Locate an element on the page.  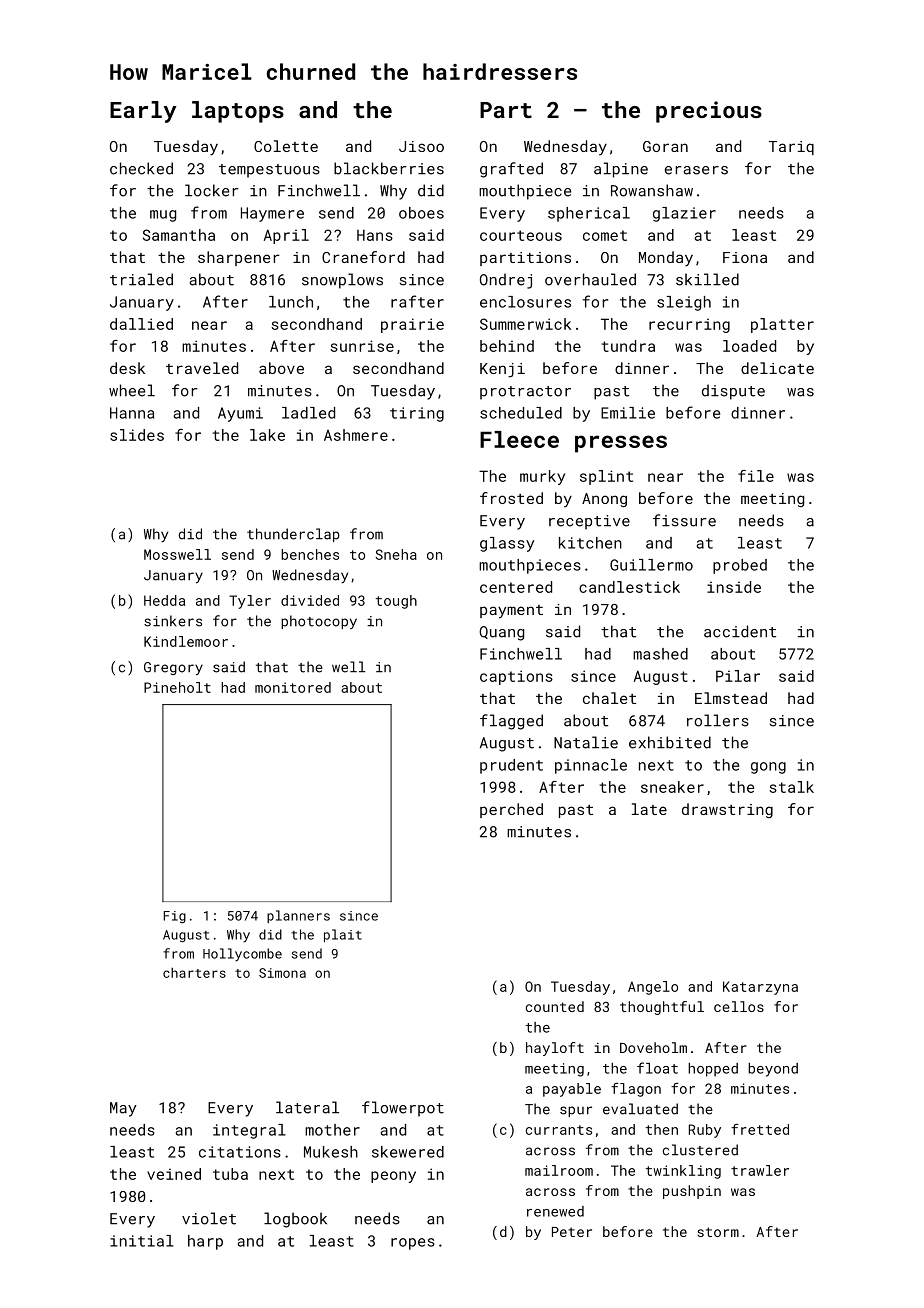
May is located at coordinates (123, 1109).
